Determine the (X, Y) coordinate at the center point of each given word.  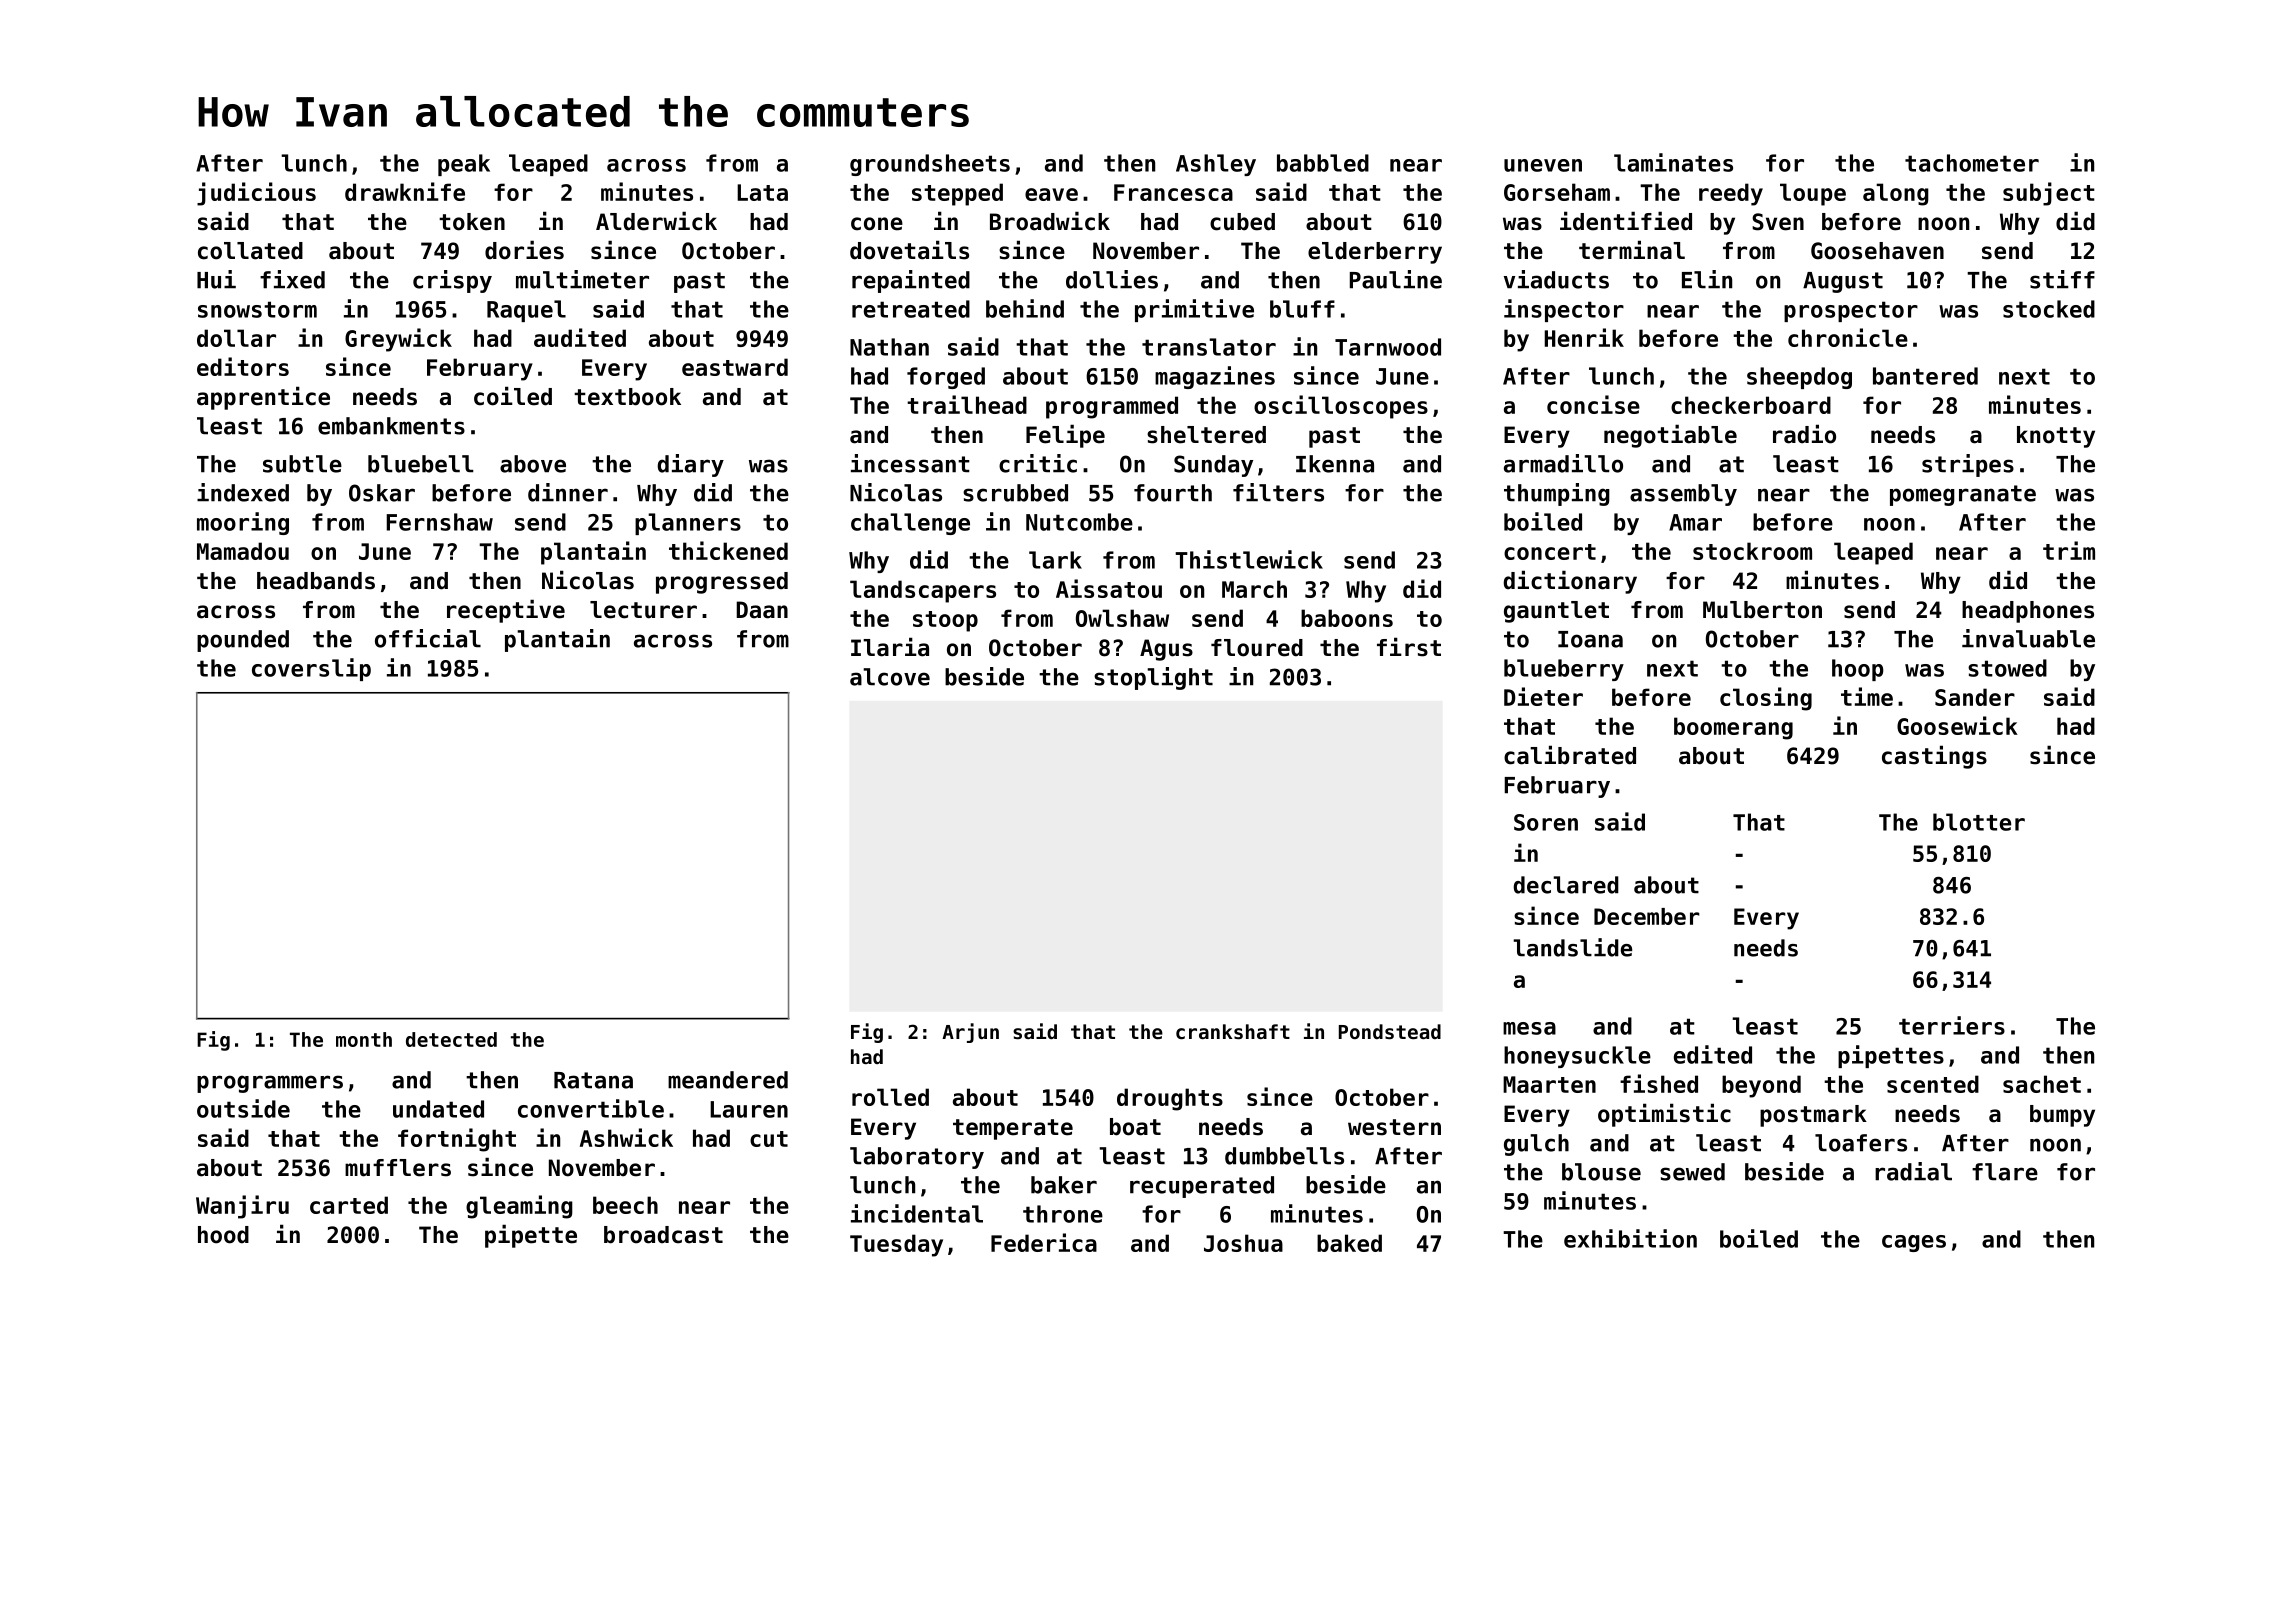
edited (1713, 1054)
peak (464, 165)
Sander (1975, 697)
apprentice (263, 398)
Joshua (1243, 1243)
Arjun (970, 1033)
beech (625, 1205)
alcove (890, 677)
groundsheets (930, 165)
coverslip (311, 669)
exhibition (1630, 1238)
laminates (1673, 162)
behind (1025, 308)
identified (1626, 221)
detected (451, 1039)
